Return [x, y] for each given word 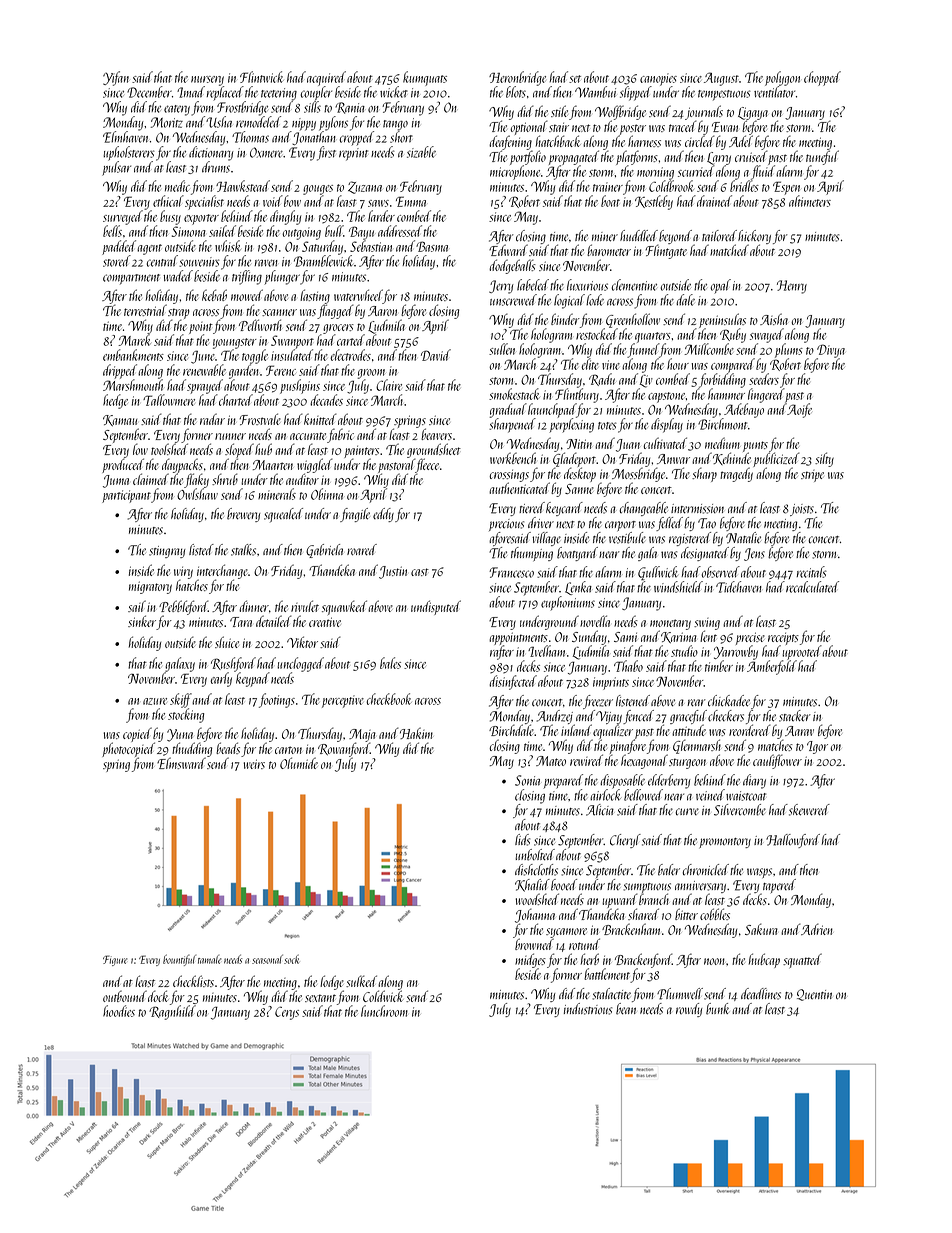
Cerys [287, 1013]
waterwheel [358, 295]
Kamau [120, 420]
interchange [222, 572]
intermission [697, 509]
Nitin [579, 444]
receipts [783, 639]
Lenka [578, 588]
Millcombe [709, 349]
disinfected [513, 682]
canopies [658, 79]
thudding [192, 750]
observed [721, 572]
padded [119, 247]
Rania [350, 108]
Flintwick [262, 77]
